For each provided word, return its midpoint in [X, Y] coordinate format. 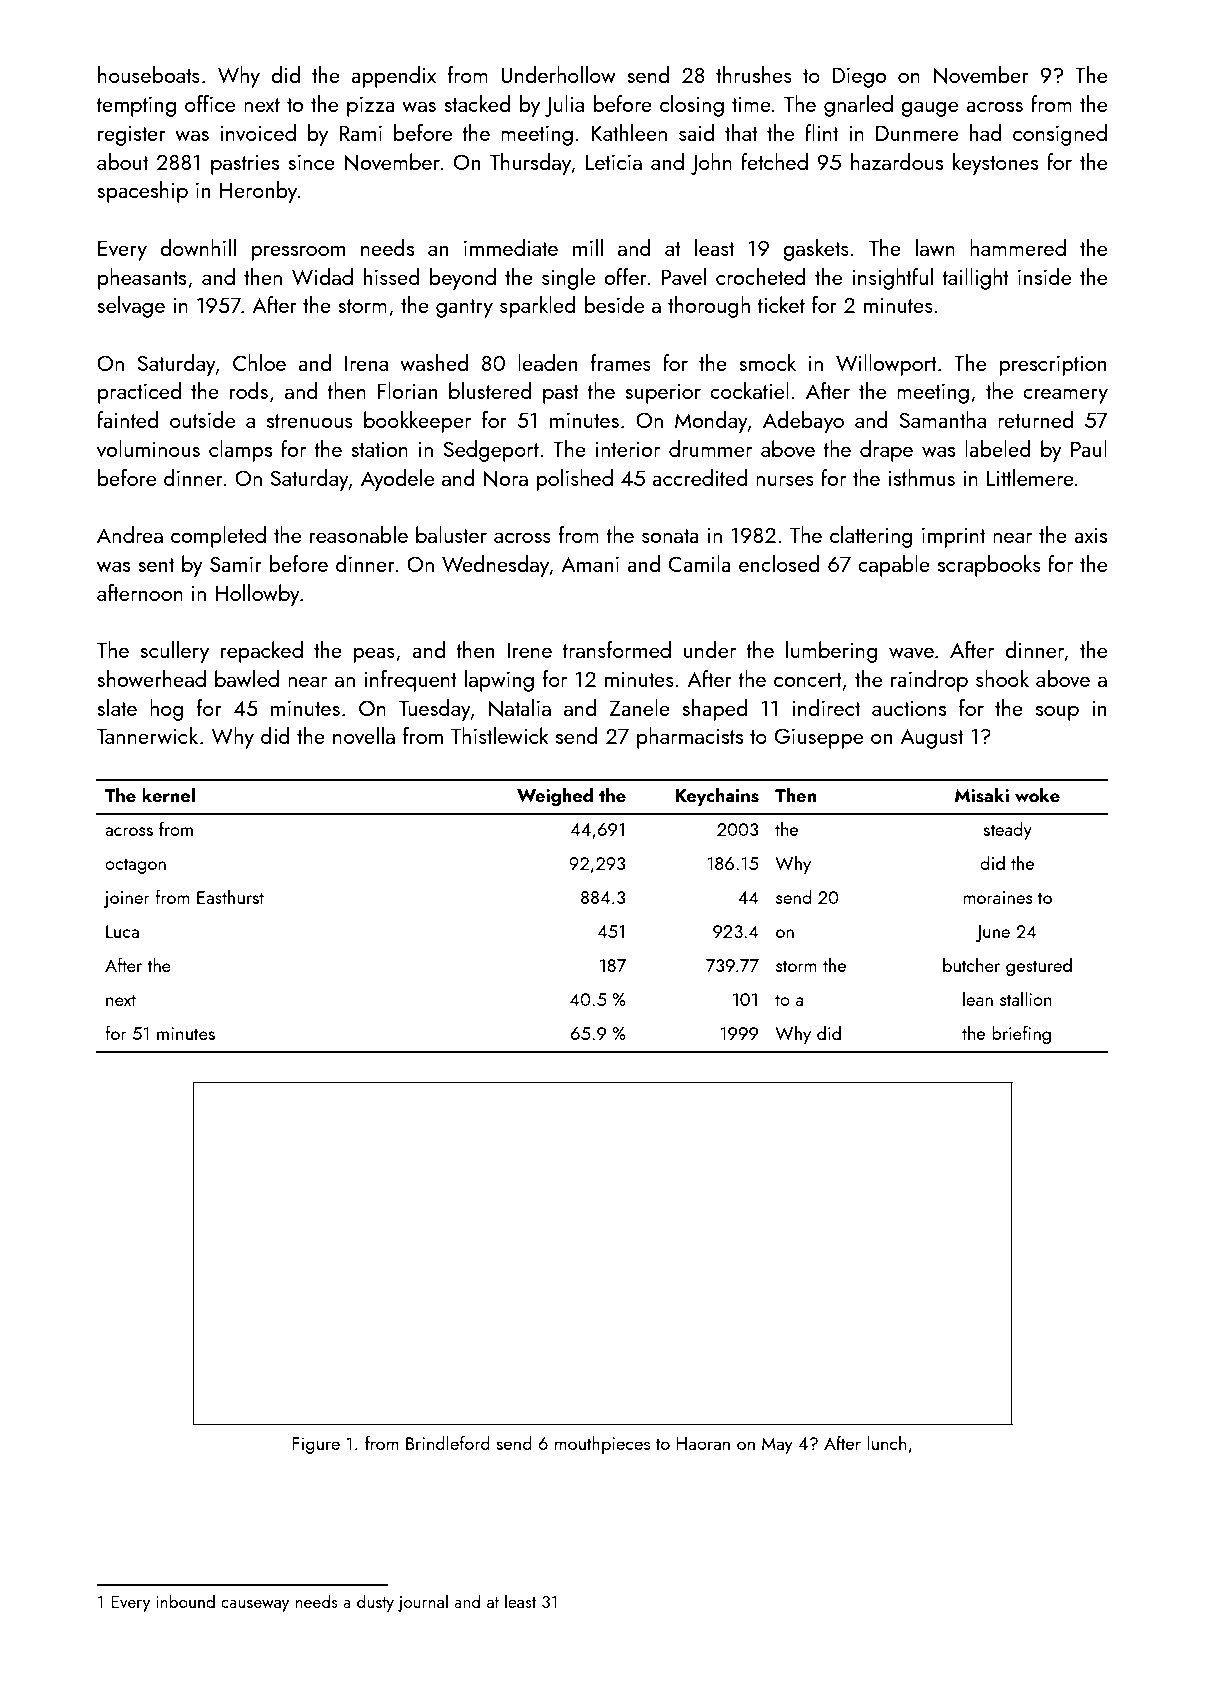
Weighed [555, 797]
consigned [1060, 135]
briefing [1021, 1034]
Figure [316, 1445]
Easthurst [230, 897]
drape [886, 451]
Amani [590, 564]
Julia [564, 106]
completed [218, 537]
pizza [371, 107]
